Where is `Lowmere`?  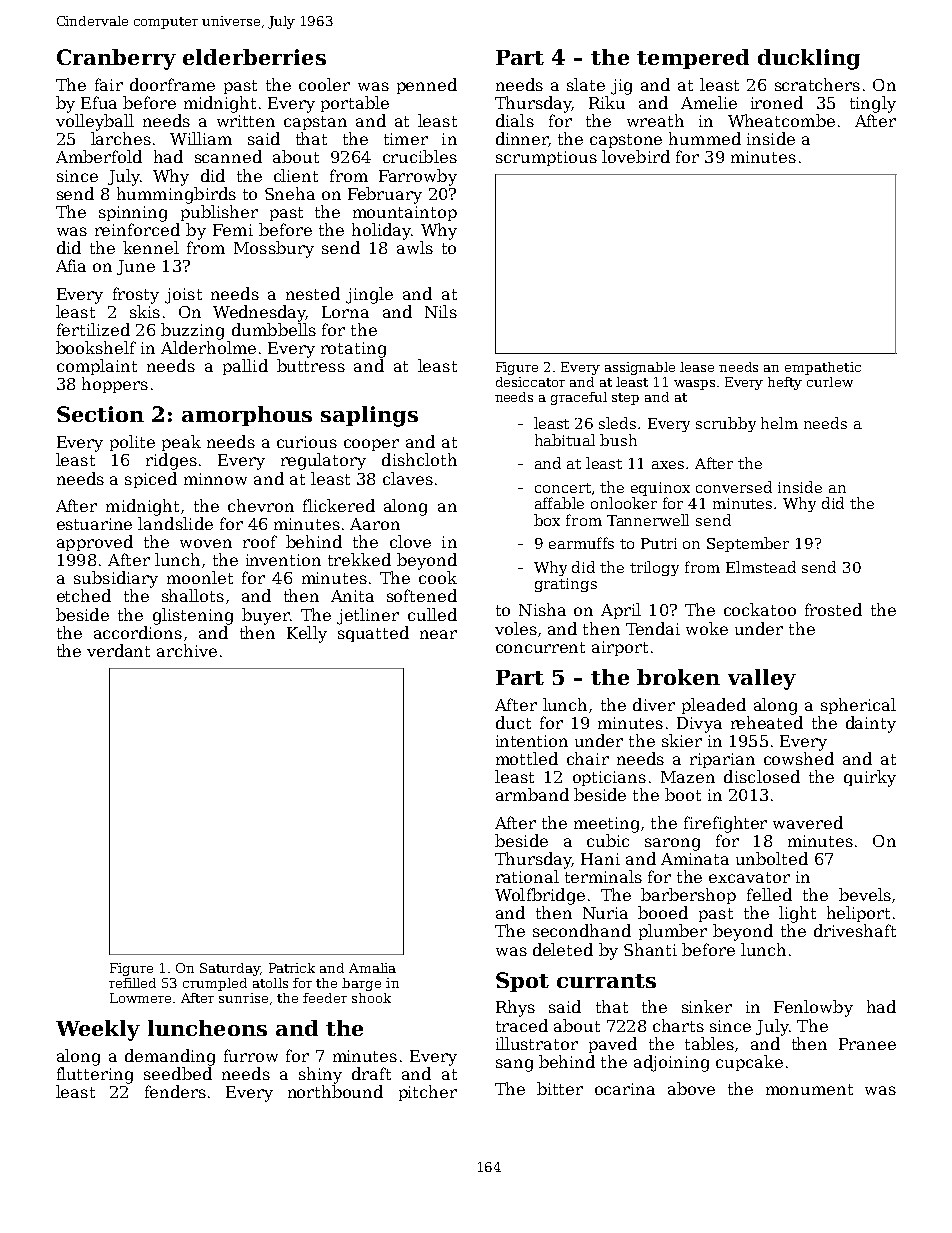
Lowmere is located at coordinates (140, 998).
